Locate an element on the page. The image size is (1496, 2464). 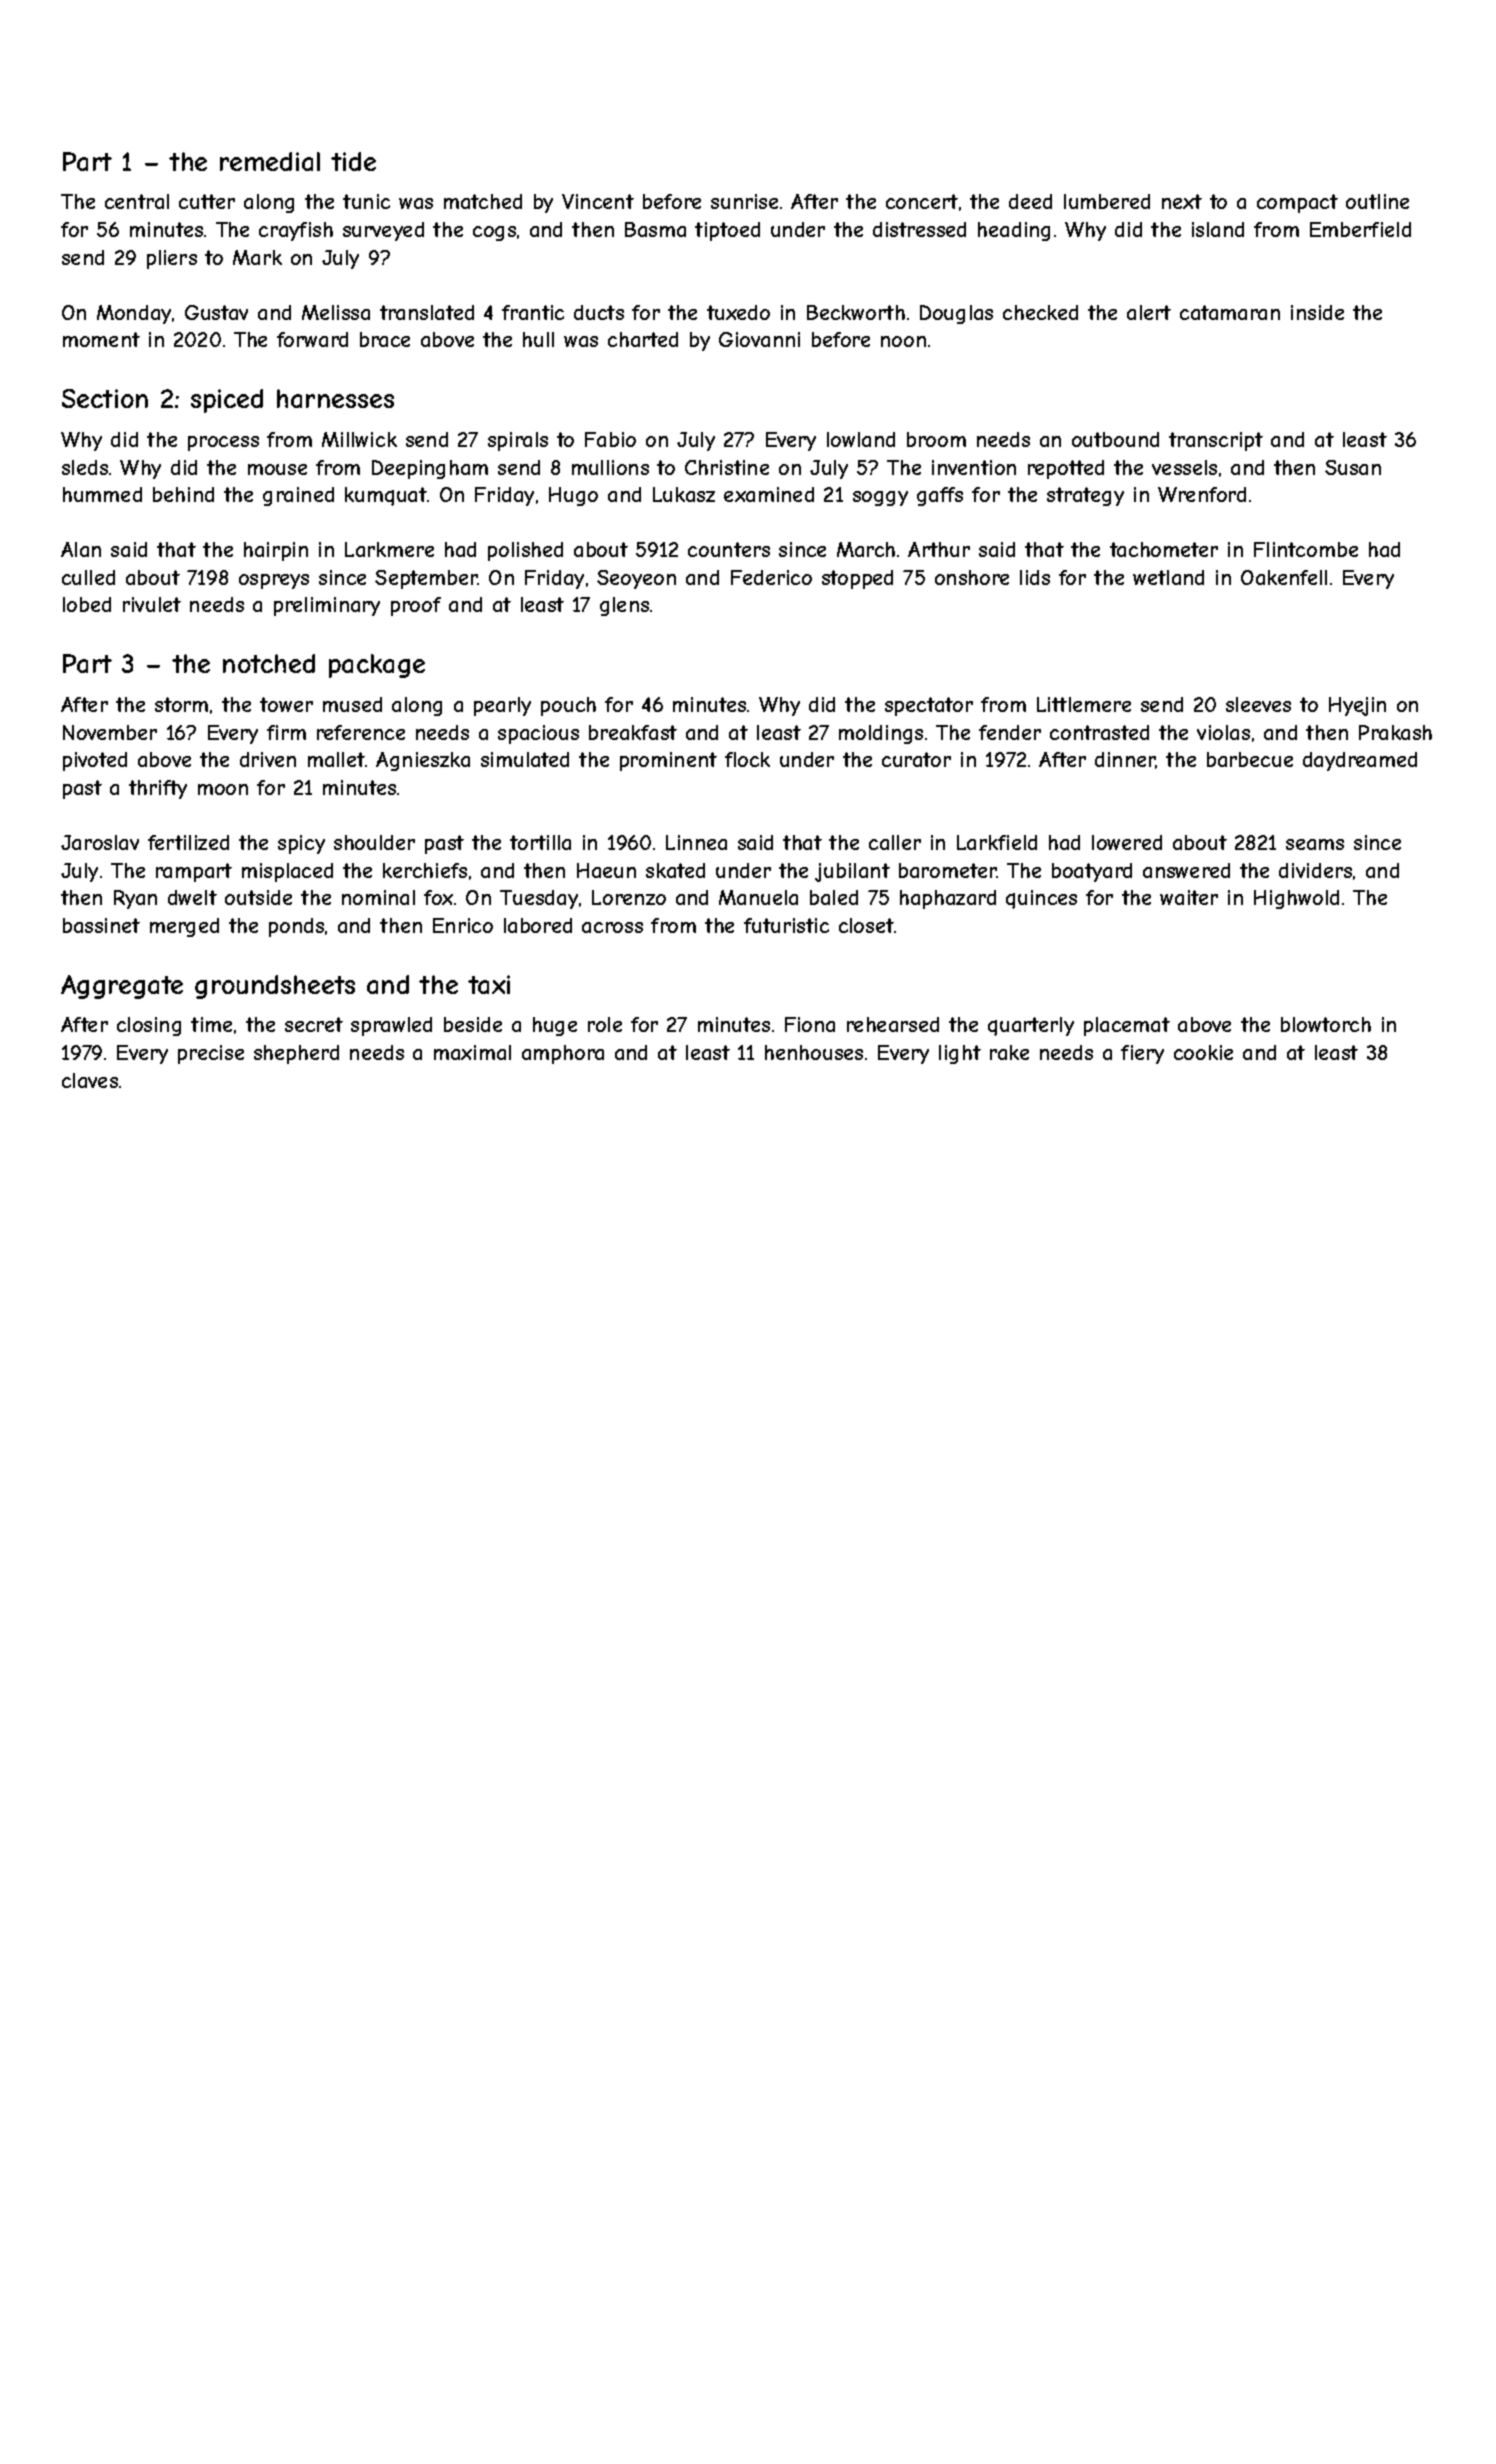
closet is located at coordinates (866, 925).
